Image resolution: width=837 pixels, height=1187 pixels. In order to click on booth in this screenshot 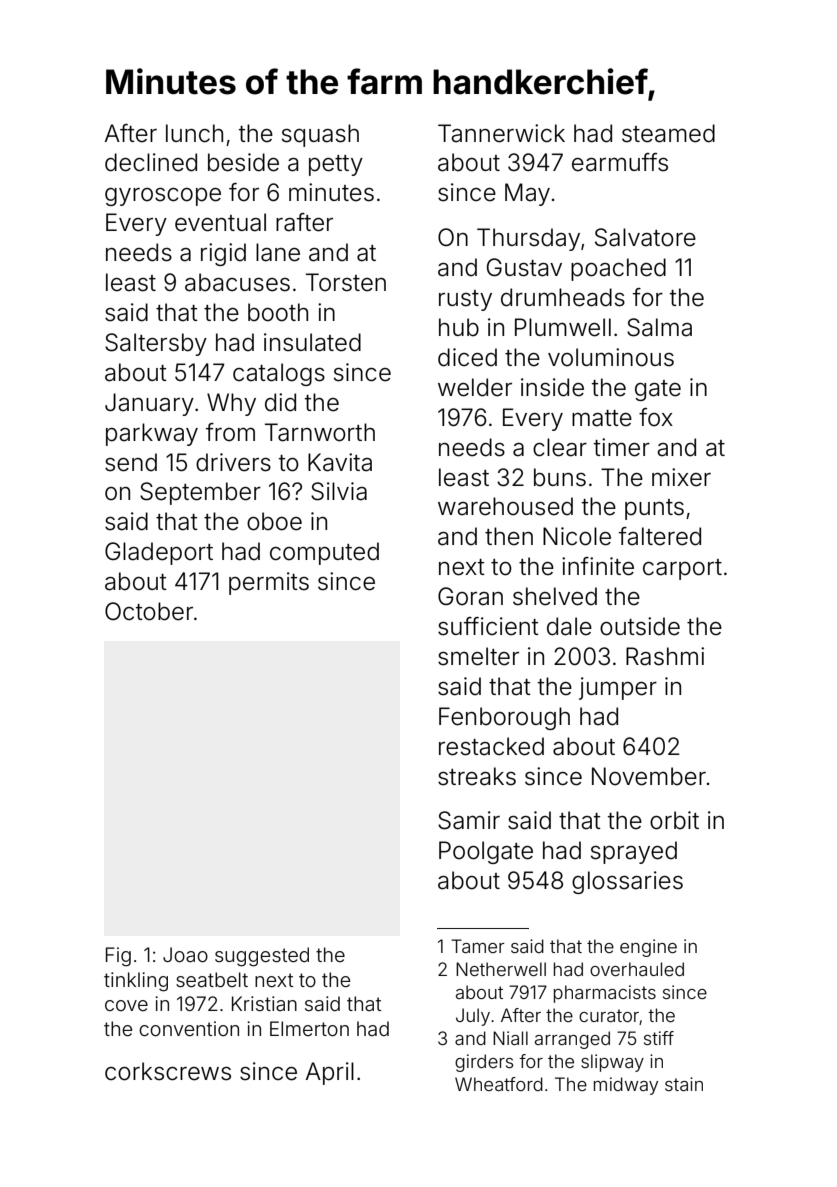, I will do `click(278, 312)`.
